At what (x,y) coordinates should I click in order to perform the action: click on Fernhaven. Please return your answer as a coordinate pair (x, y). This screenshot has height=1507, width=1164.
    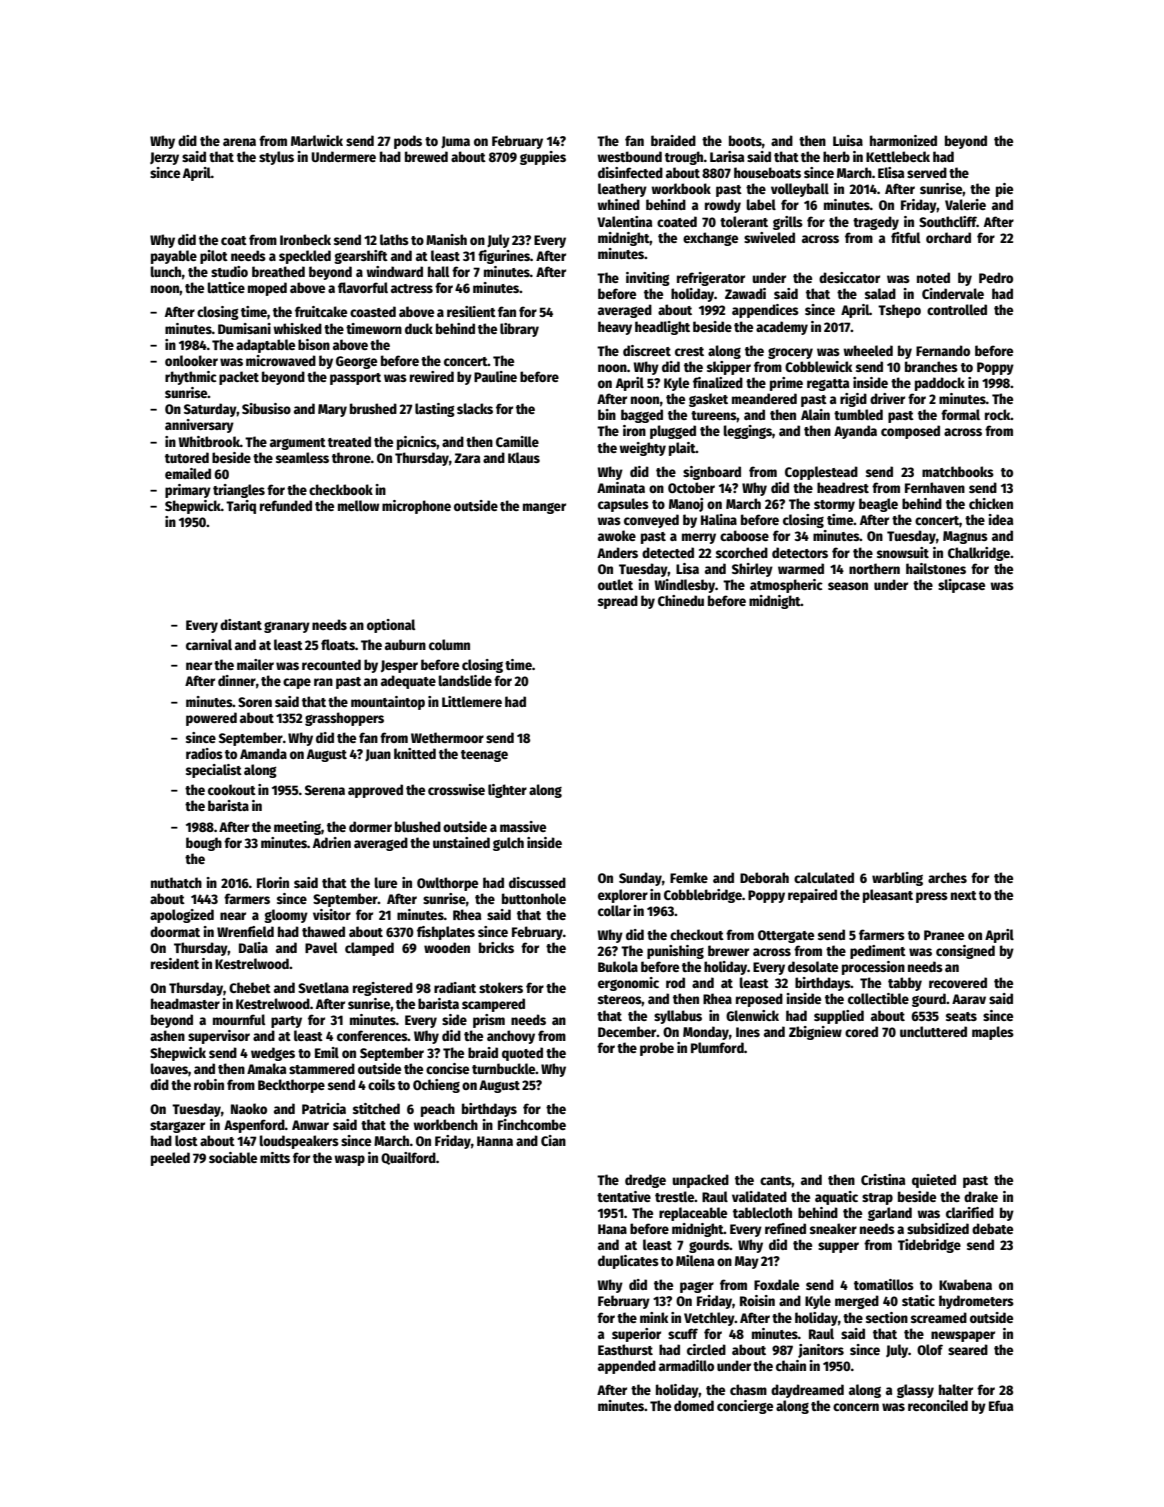
    Looking at the image, I should click on (935, 487).
